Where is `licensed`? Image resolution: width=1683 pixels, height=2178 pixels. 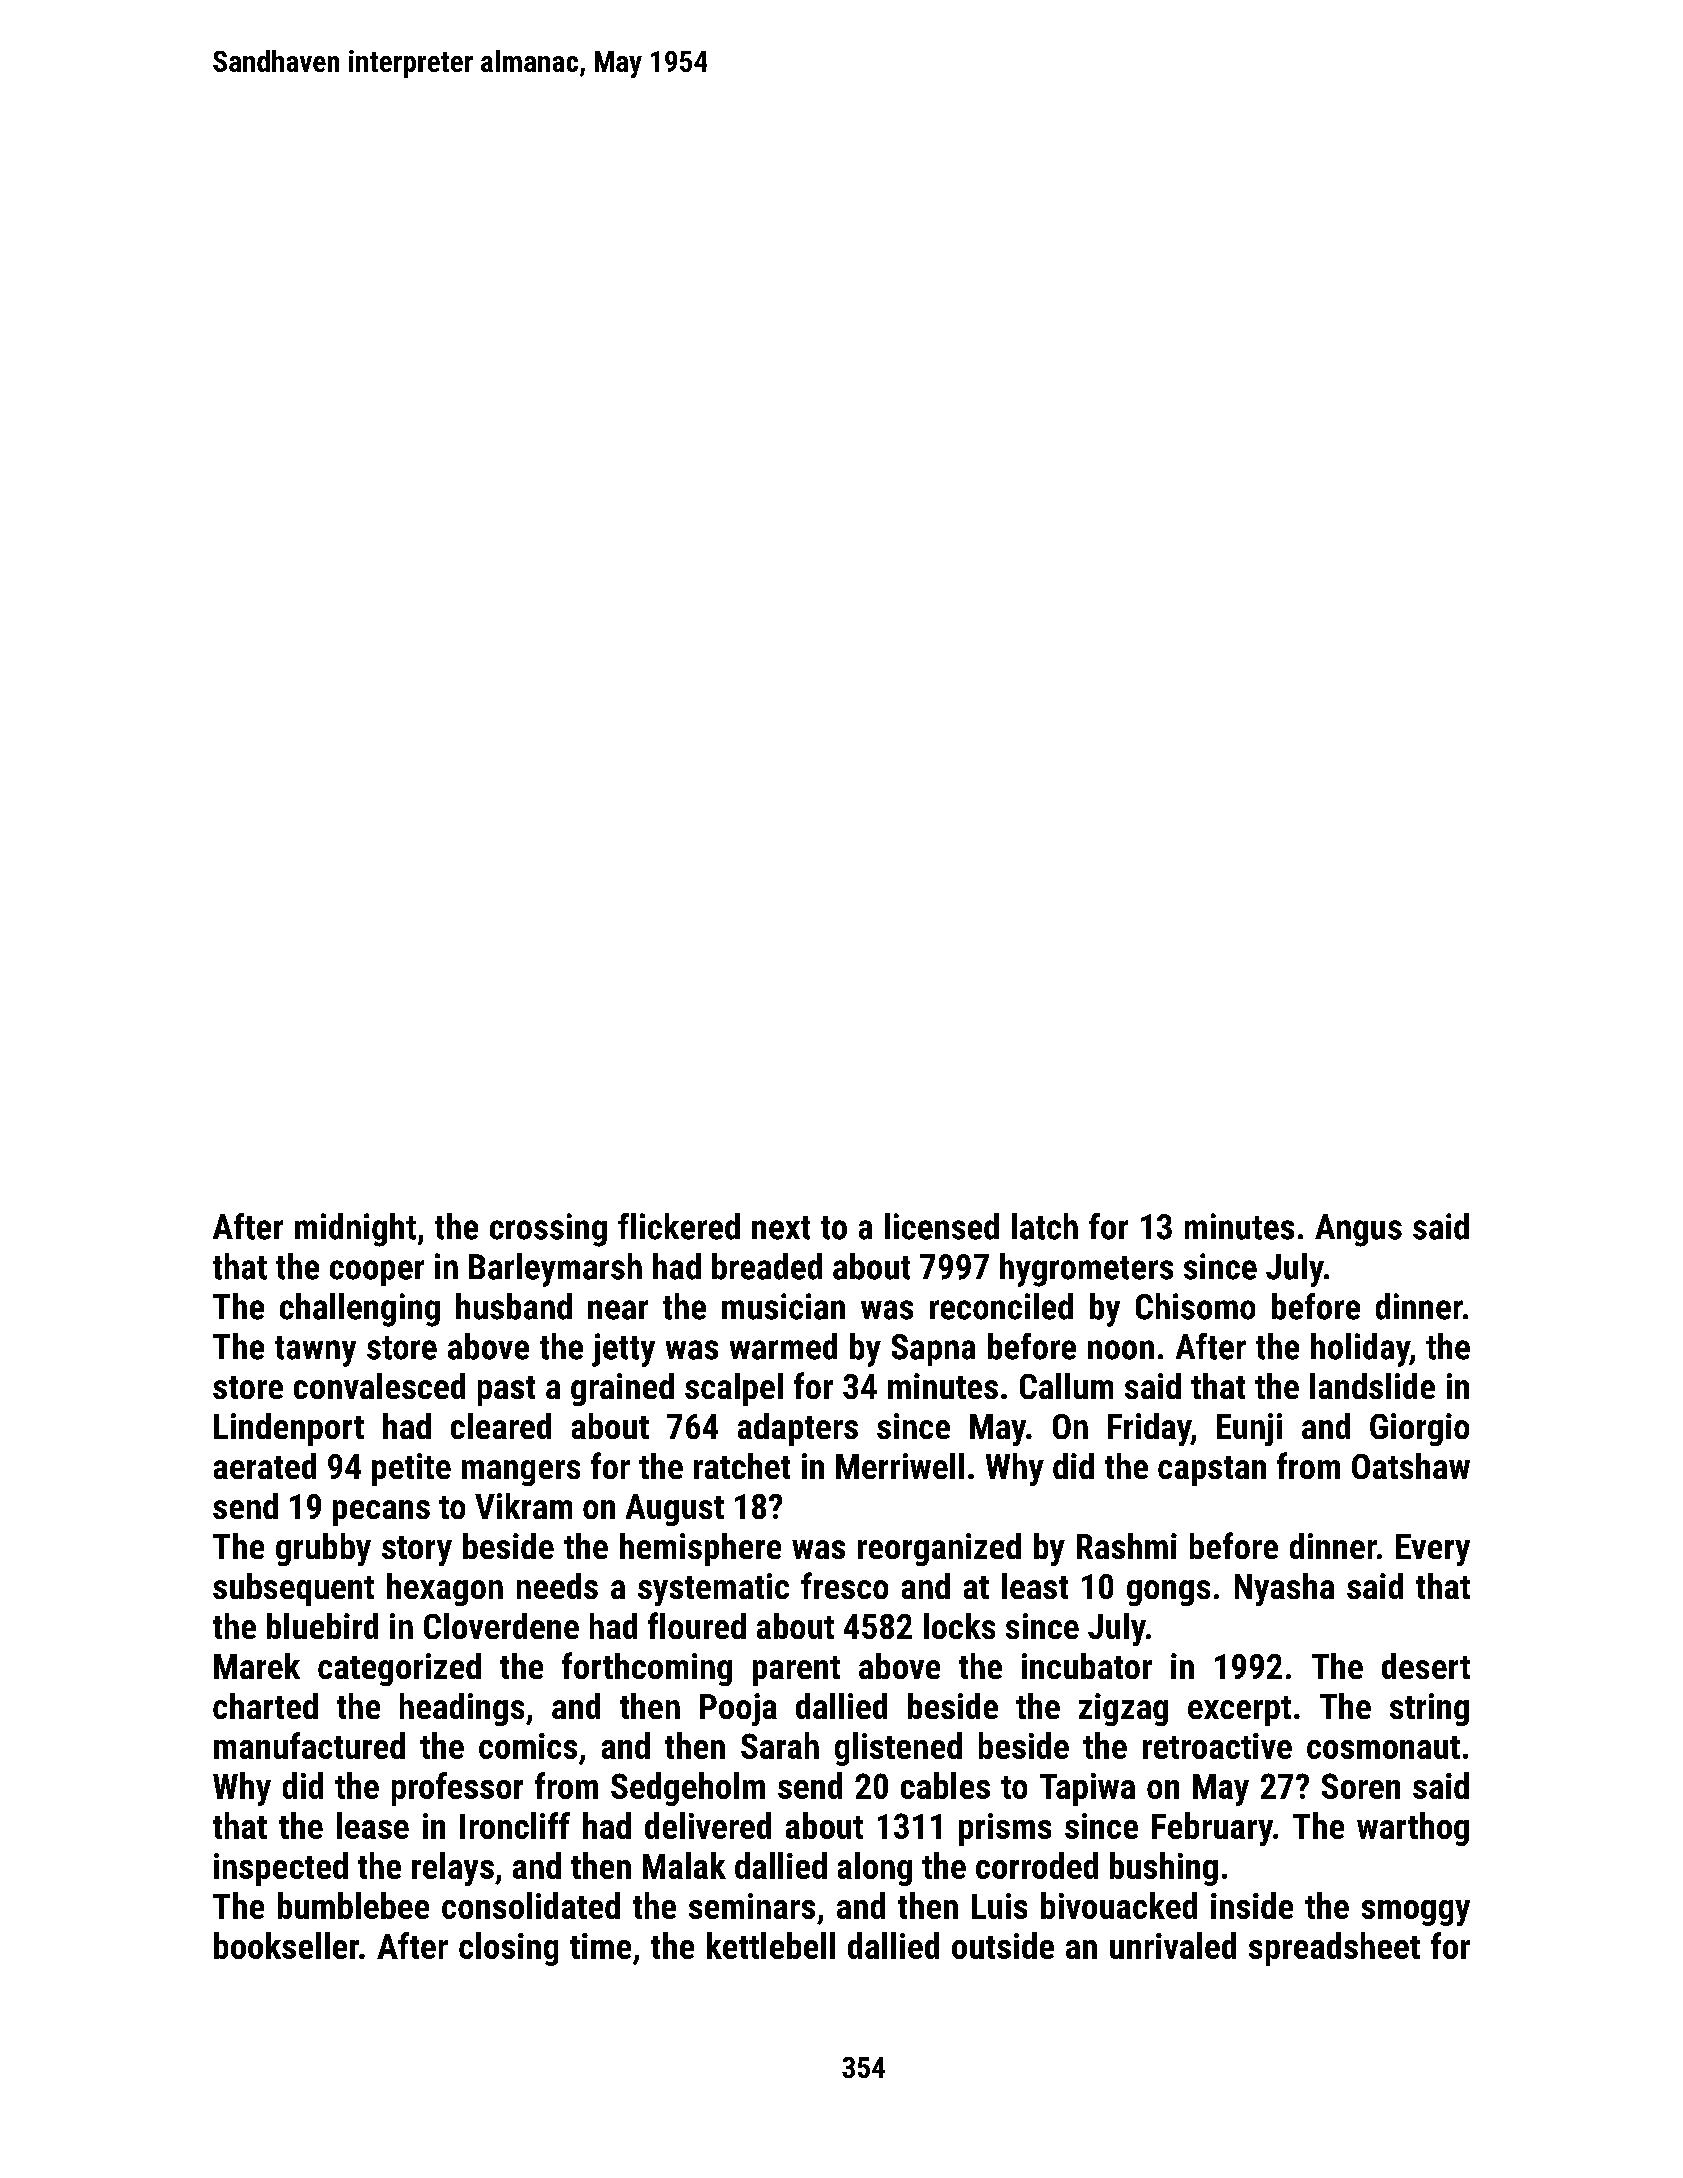 licensed is located at coordinates (942, 1226).
